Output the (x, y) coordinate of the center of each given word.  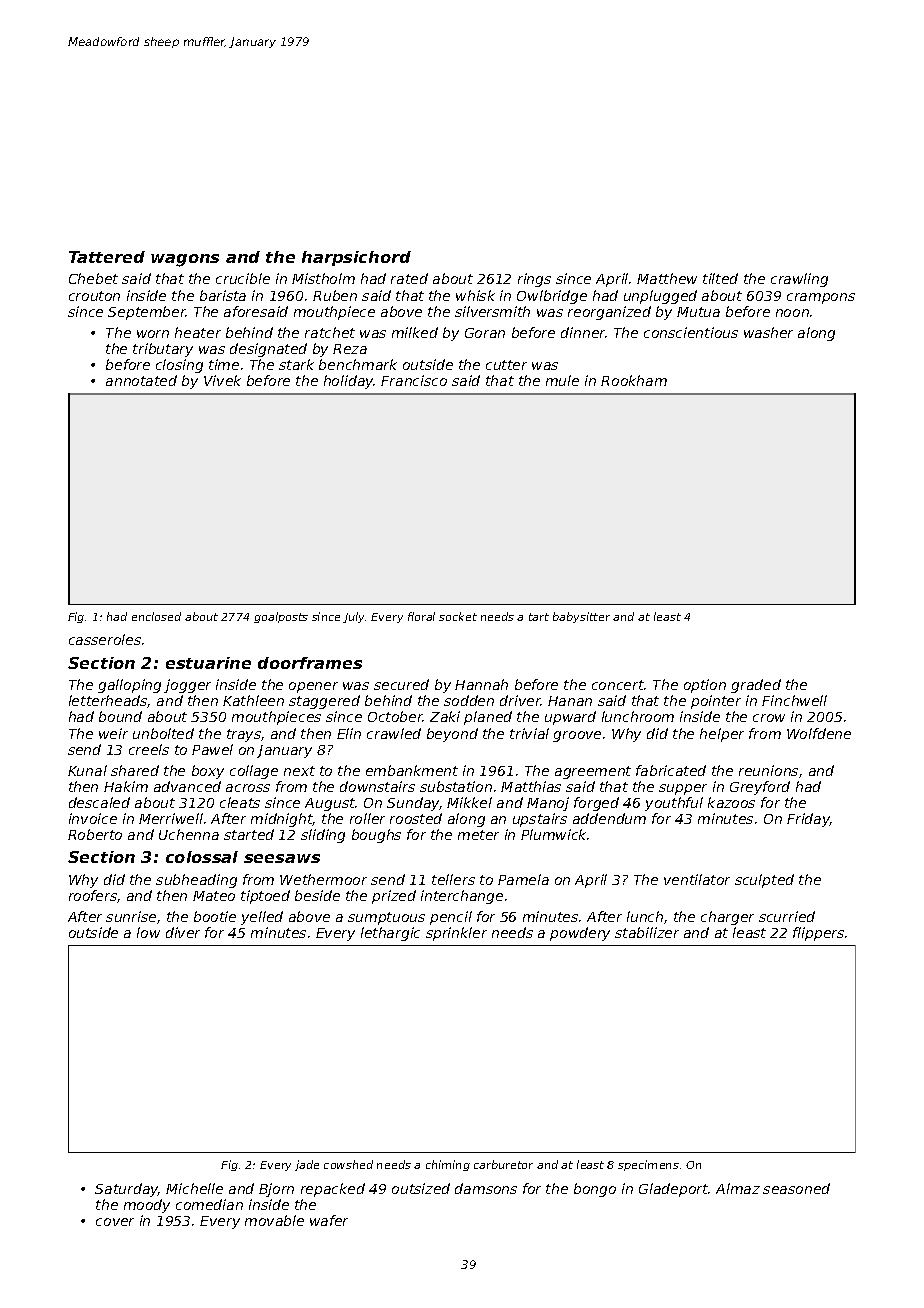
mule (562, 380)
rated (409, 278)
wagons (185, 260)
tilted (720, 278)
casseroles (105, 639)
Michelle (194, 1188)
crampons (821, 298)
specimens (648, 1165)
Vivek (222, 380)
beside (317, 895)
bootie (215, 916)
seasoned (796, 1188)
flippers (818, 934)
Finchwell (794, 700)
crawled (394, 733)
